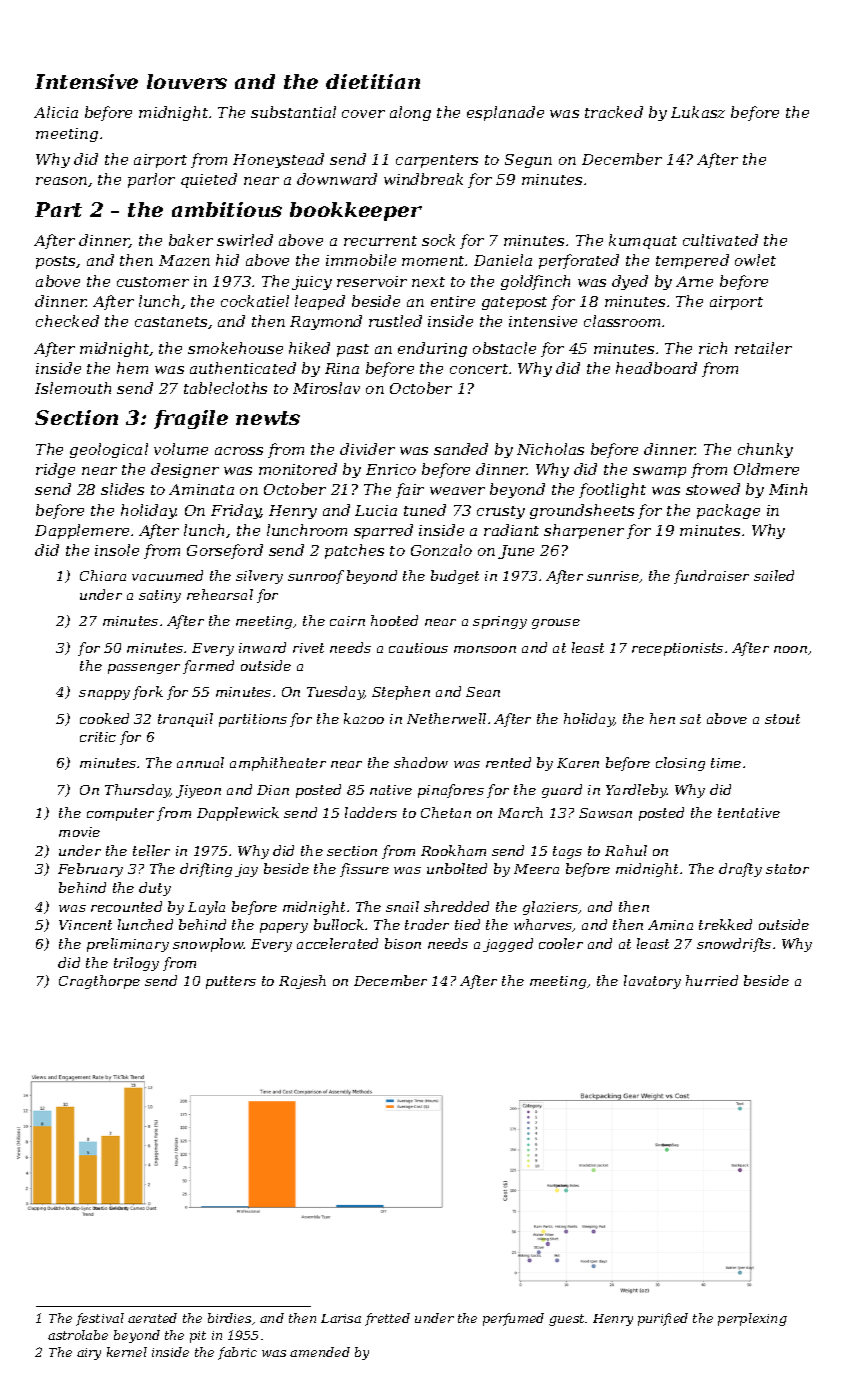 The height and width of the screenshot is (1400, 849). I want to click on immobile, so click(361, 260).
